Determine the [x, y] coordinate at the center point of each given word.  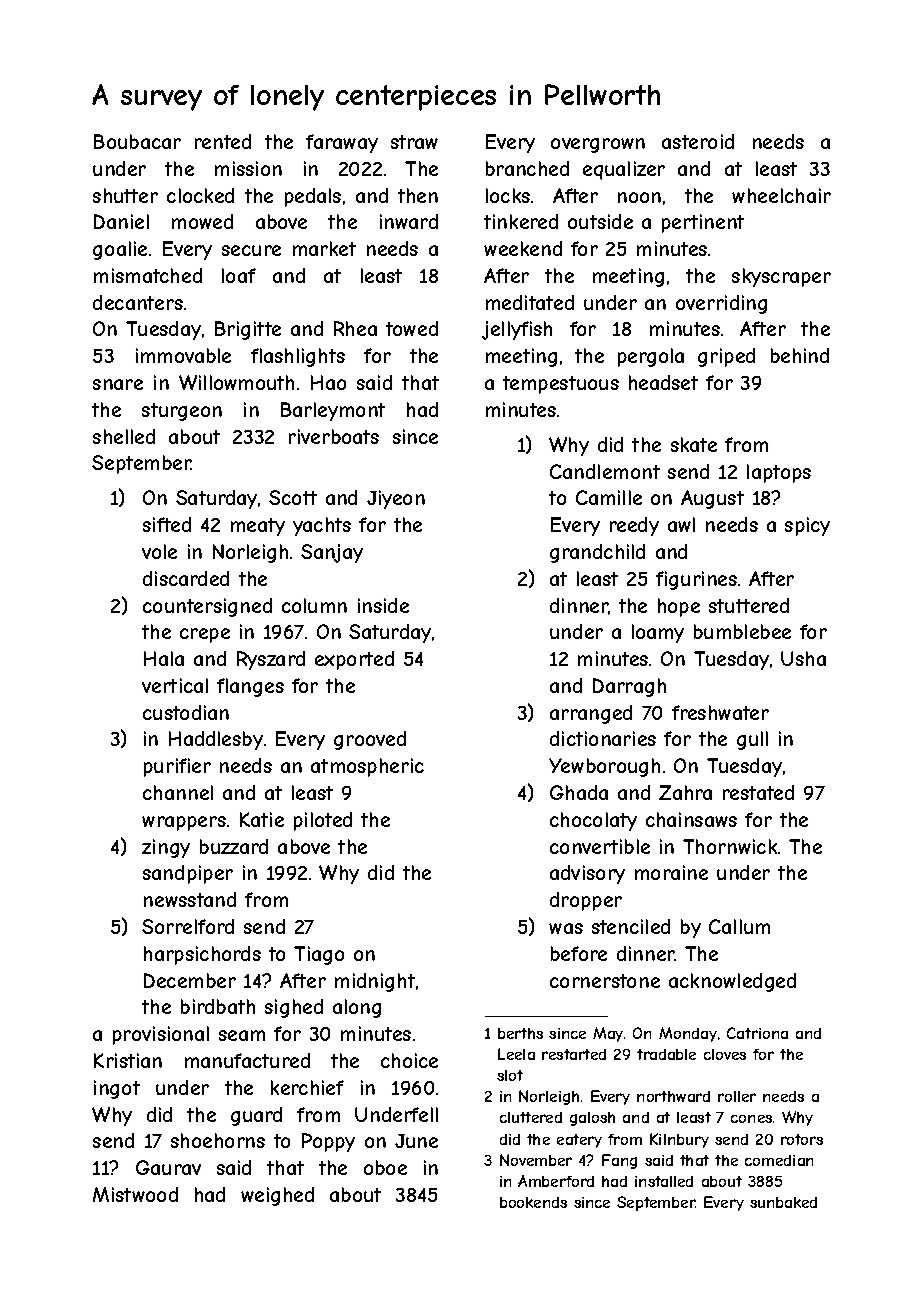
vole [159, 551]
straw [414, 142]
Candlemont [605, 471]
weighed [277, 1196]
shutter [125, 195]
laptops [779, 473]
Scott [293, 497]
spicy [807, 526]
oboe [385, 1167]
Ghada [579, 792]
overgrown [598, 145]
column [314, 605]
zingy [166, 848]
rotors [802, 1139]
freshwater [720, 712]
